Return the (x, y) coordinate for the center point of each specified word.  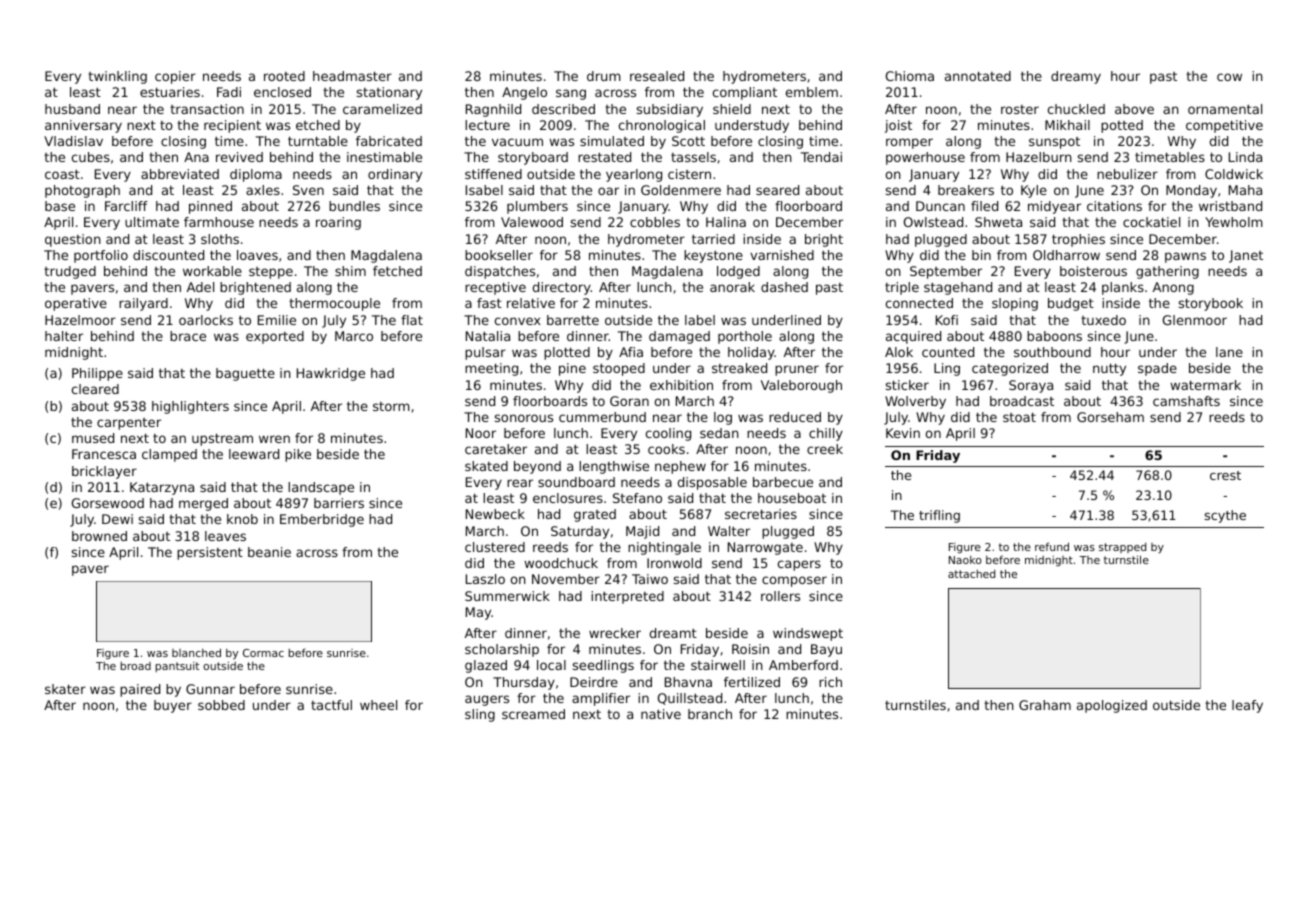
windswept (808, 634)
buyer (173, 706)
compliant (745, 93)
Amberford (803, 665)
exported (275, 337)
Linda (1245, 157)
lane (1229, 352)
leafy (1247, 706)
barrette (573, 320)
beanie (269, 552)
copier (175, 77)
